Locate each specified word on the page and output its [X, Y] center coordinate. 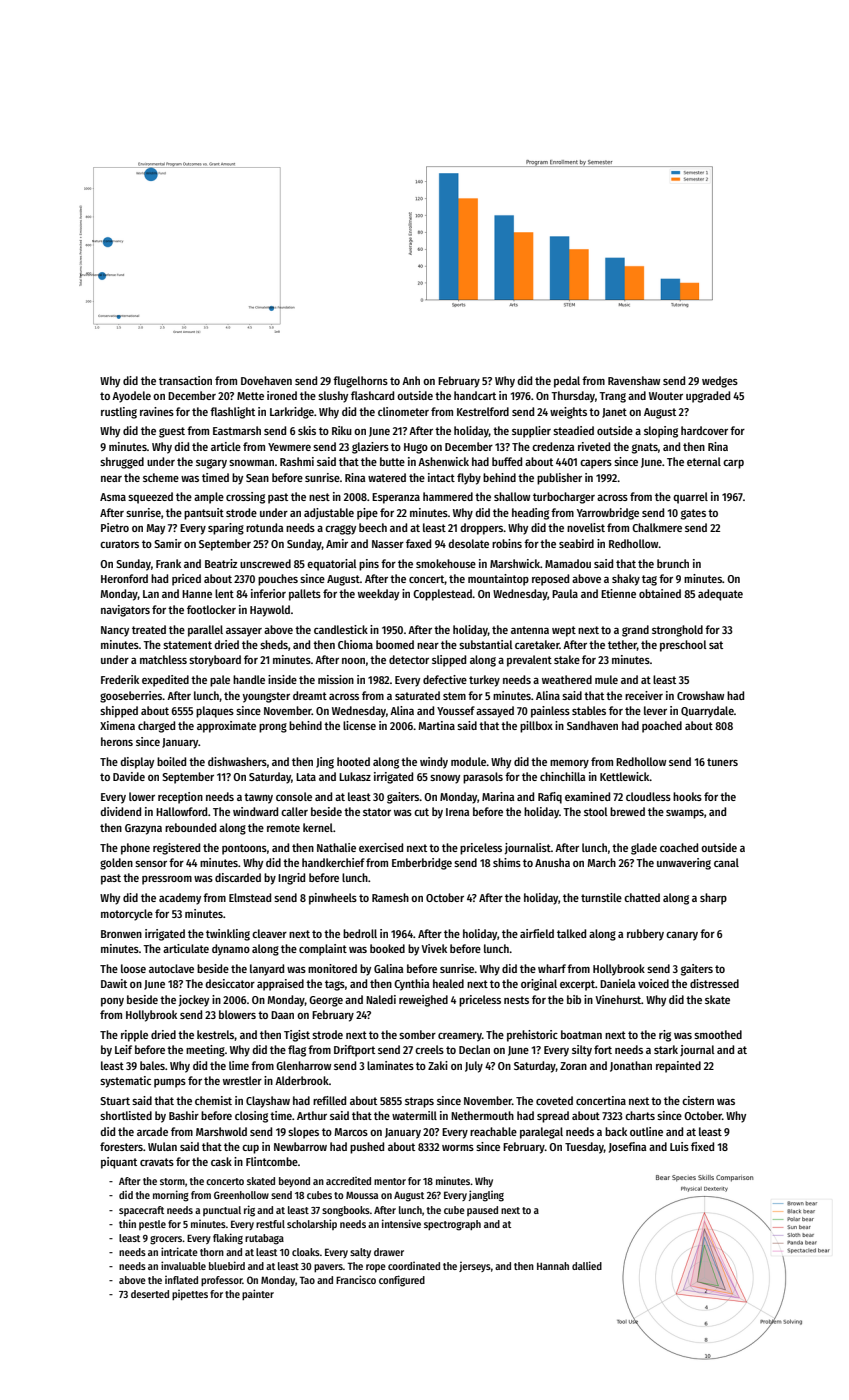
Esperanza [396, 498]
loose [133, 968]
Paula [565, 593]
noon [353, 660]
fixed [702, 1146]
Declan [474, 1049]
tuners [722, 762]
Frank [168, 563]
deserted [150, 1294]
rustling [119, 413]
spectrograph [452, 1225]
